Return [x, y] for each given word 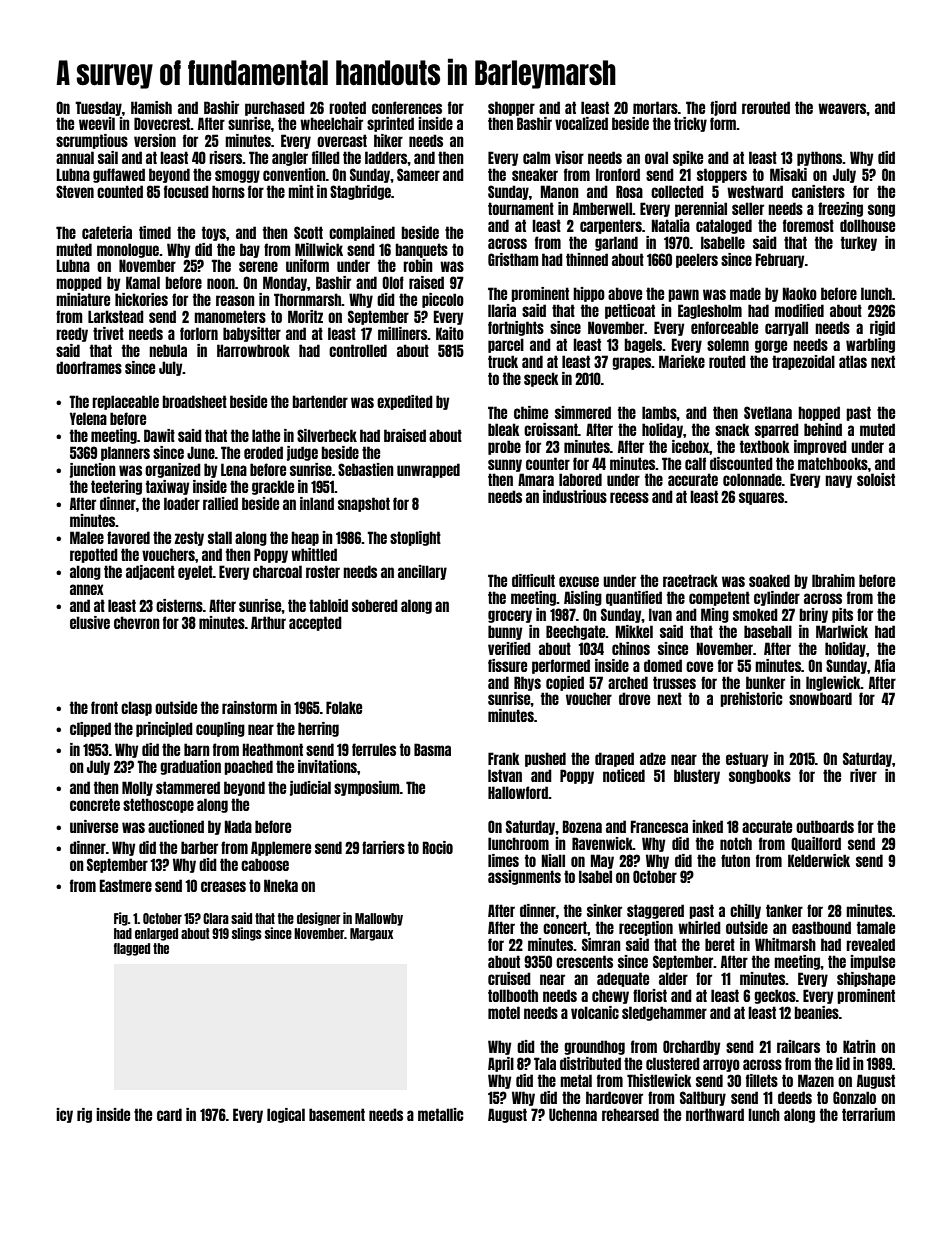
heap [305, 538]
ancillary [422, 572]
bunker [765, 682]
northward [715, 1114]
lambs [659, 412]
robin [418, 265]
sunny [505, 465]
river [863, 775]
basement [337, 1114]
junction [93, 470]
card [169, 1114]
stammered [188, 787]
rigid [882, 328]
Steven [75, 191]
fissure [507, 665]
